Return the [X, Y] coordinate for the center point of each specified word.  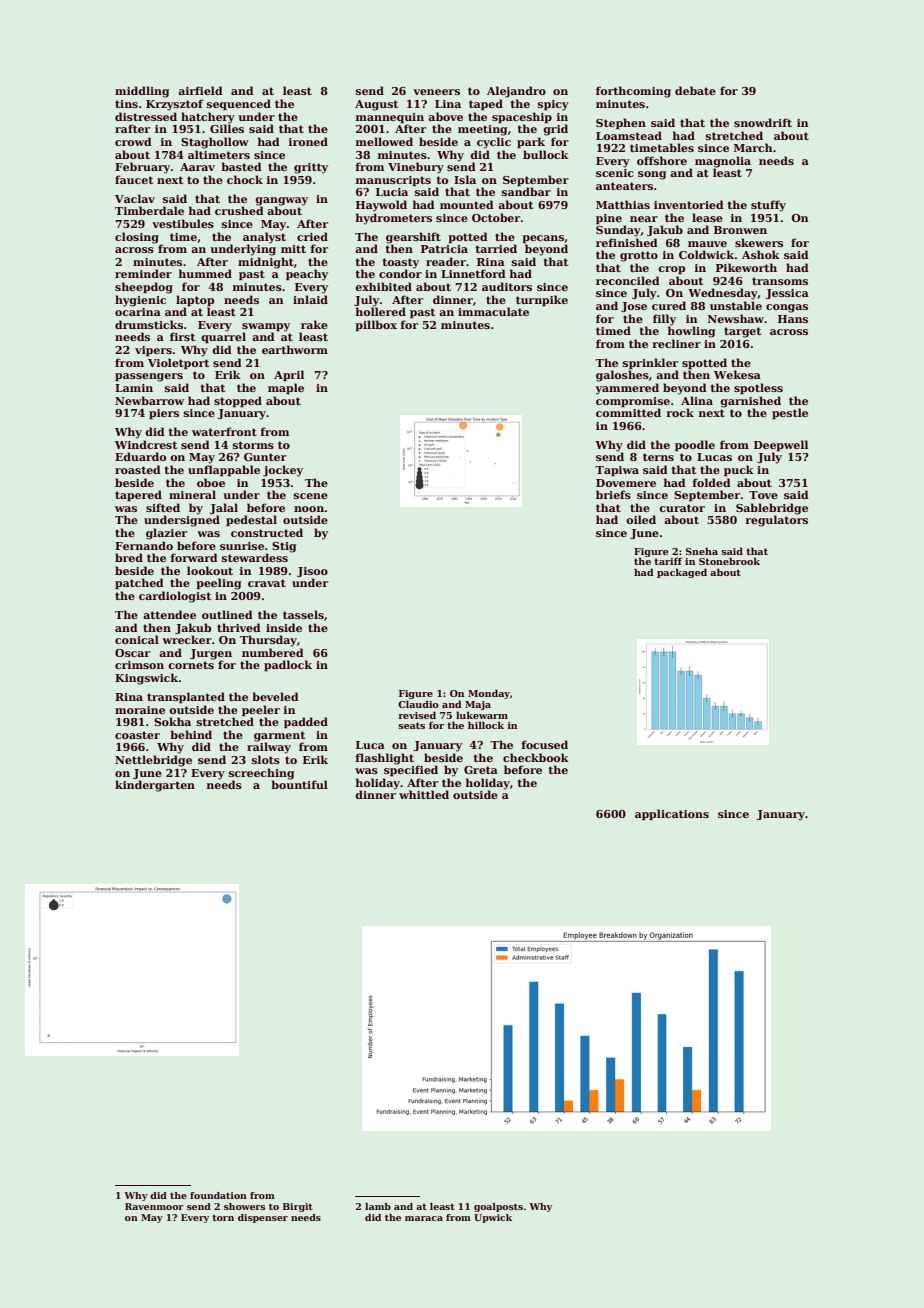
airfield [200, 90]
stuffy [768, 206]
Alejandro [516, 92]
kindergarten [155, 786]
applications [672, 814]
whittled [424, 794]
